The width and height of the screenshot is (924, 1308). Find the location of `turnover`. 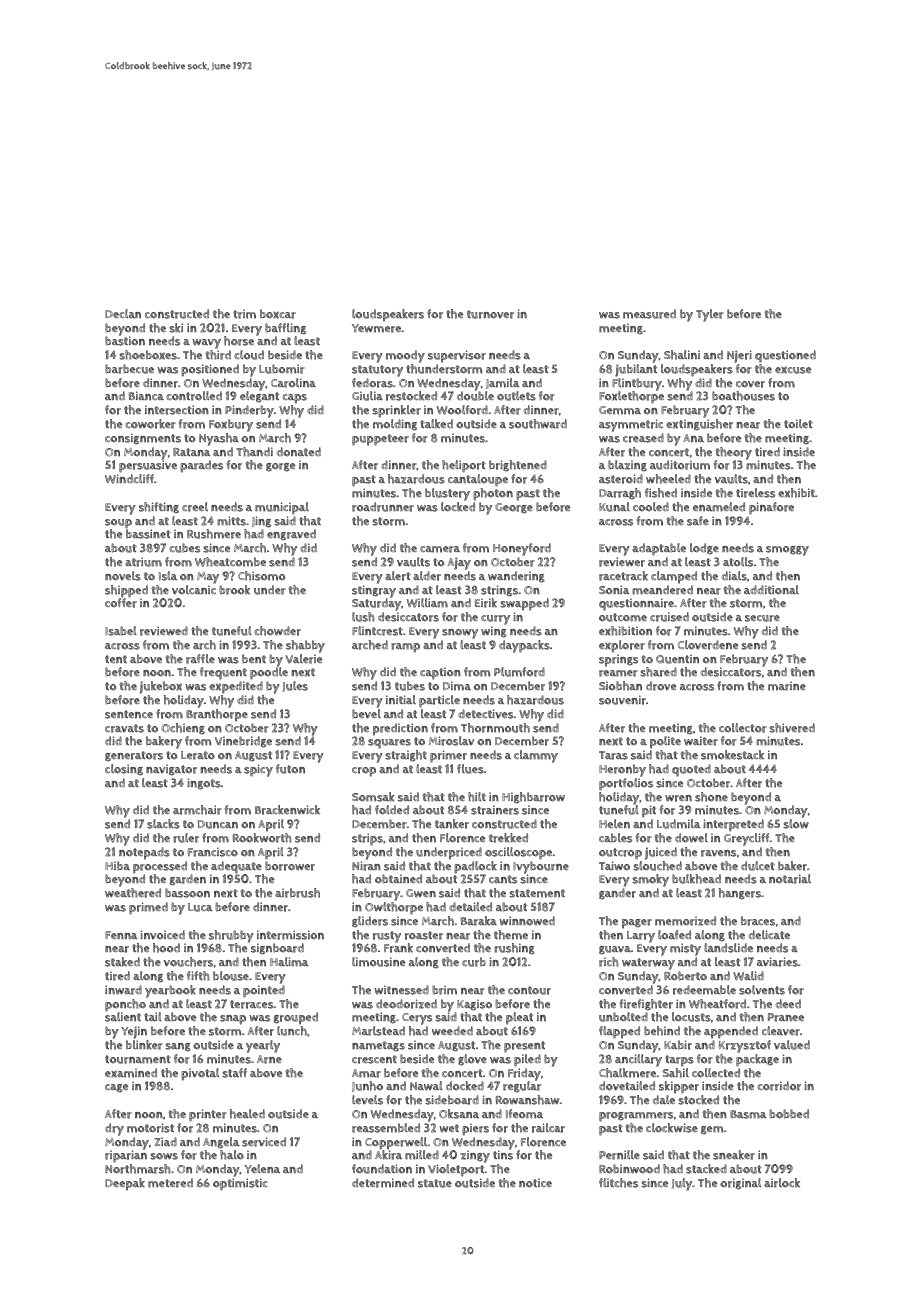

turnover is located at coordinates (490, 314).
